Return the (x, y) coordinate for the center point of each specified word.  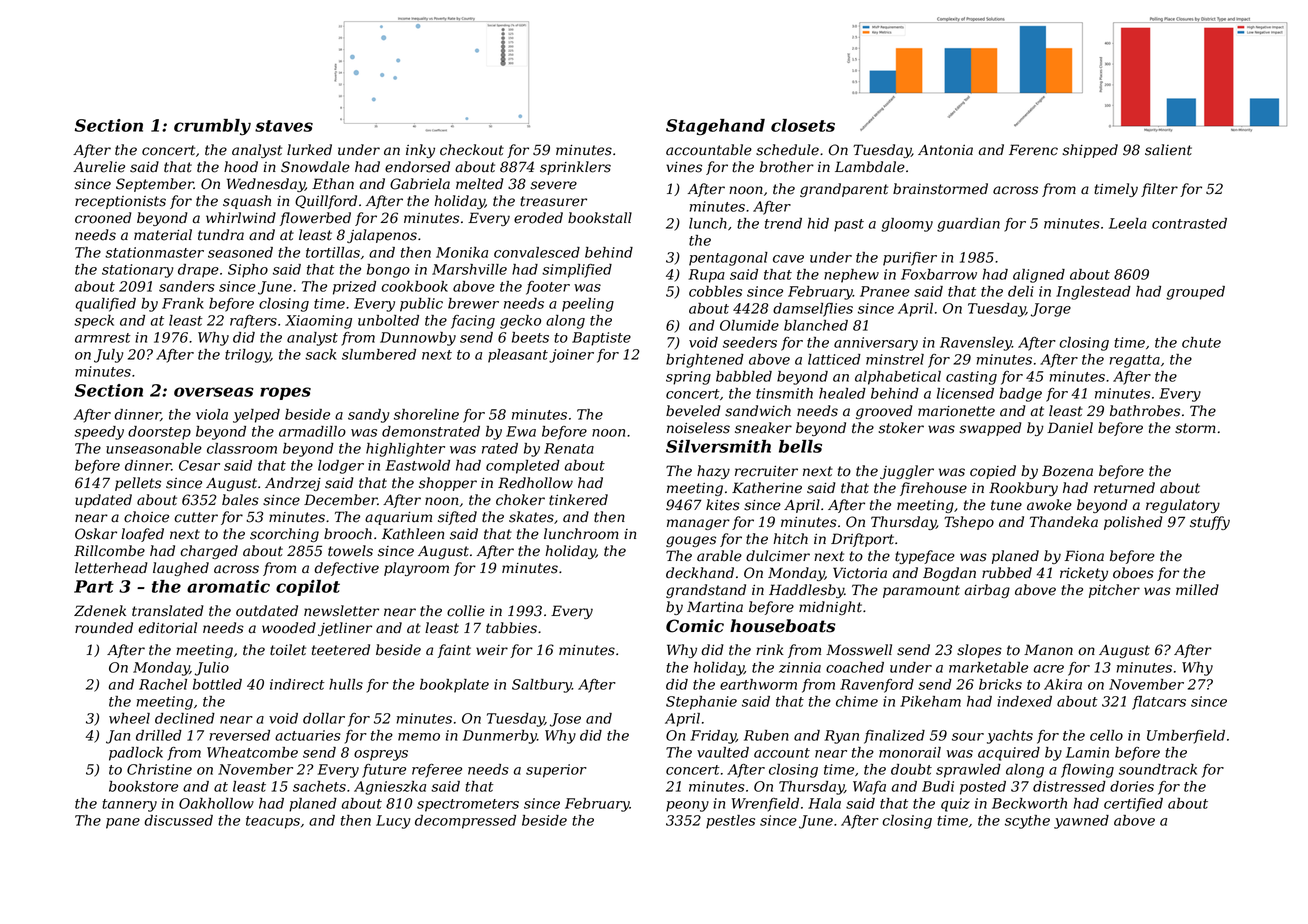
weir (492, 650)
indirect (297, 684)
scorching (284, 535)
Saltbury (542, 686)
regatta (1134, 361)
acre (1049, 669)
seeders (750, 342)
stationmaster (154, 252)
